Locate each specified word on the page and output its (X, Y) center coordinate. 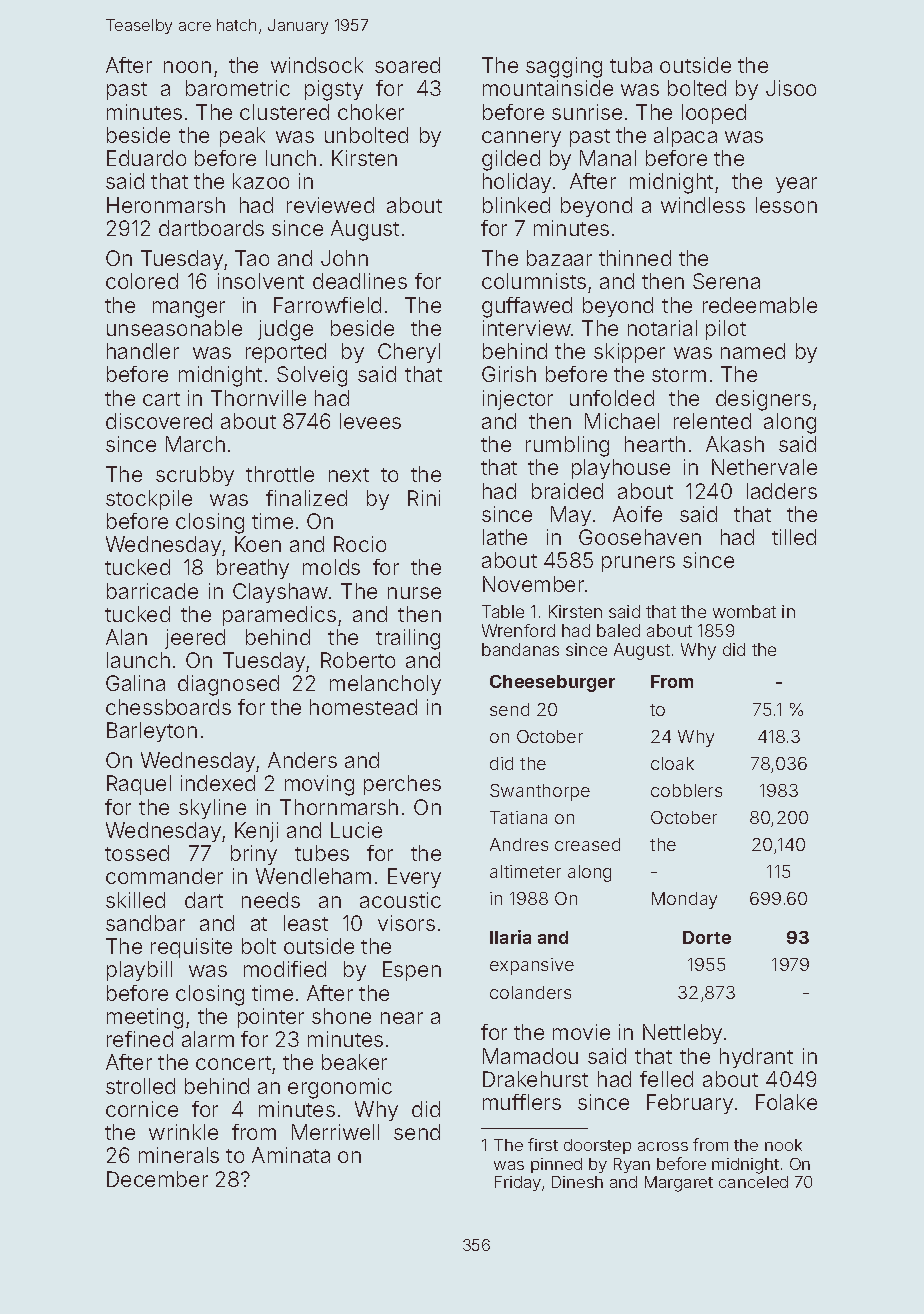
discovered (159, 421)
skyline (212, 809)
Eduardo (146, 158)
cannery (521, 139)
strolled (140, 1086)
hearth (655, 444)
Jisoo (791, 88)
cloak (672, 763)
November (533, 584)
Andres (519, 844)
